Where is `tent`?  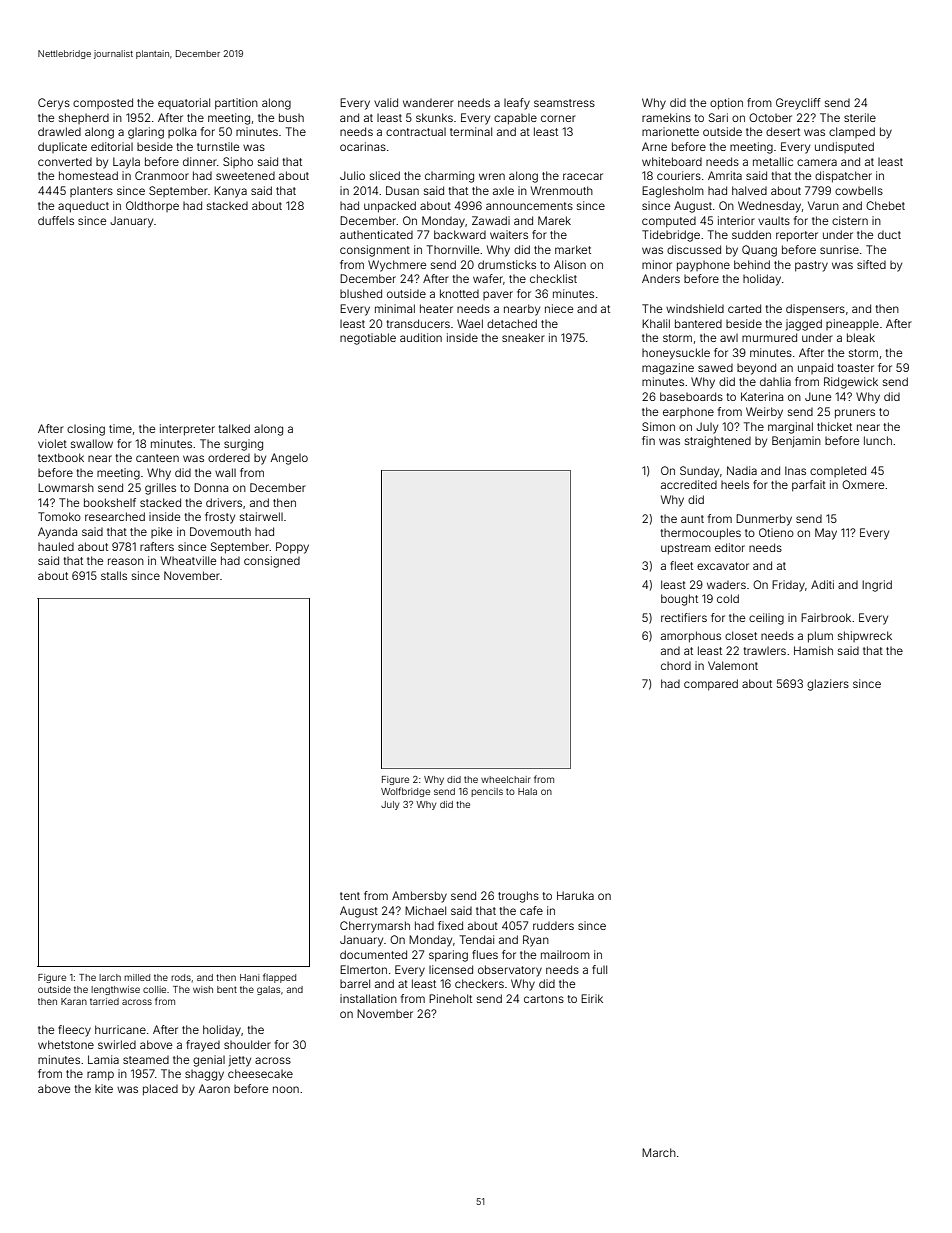 tent is located at coordinates (350, 896).
